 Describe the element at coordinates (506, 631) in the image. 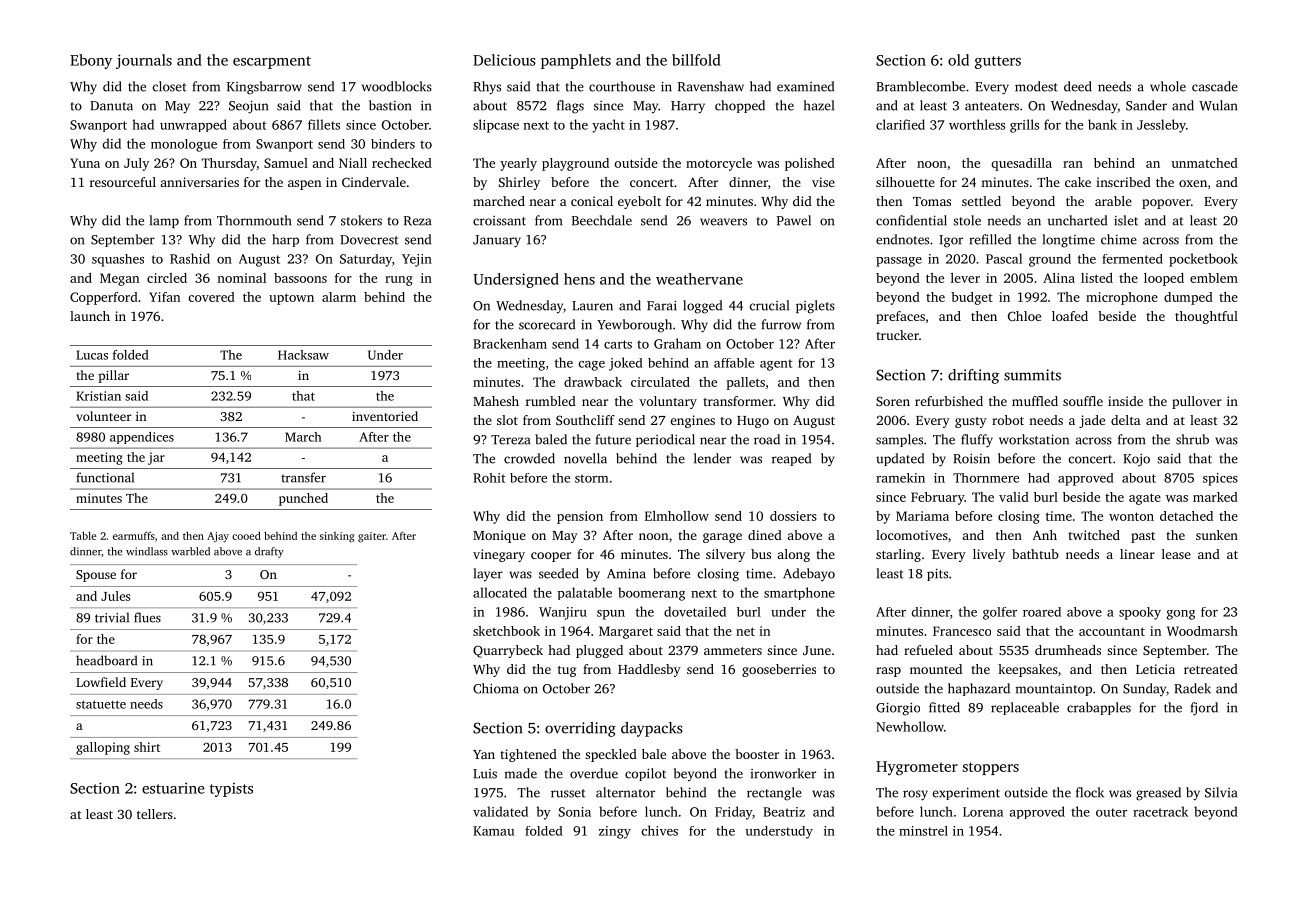

I see `sketchbook` at that location.
